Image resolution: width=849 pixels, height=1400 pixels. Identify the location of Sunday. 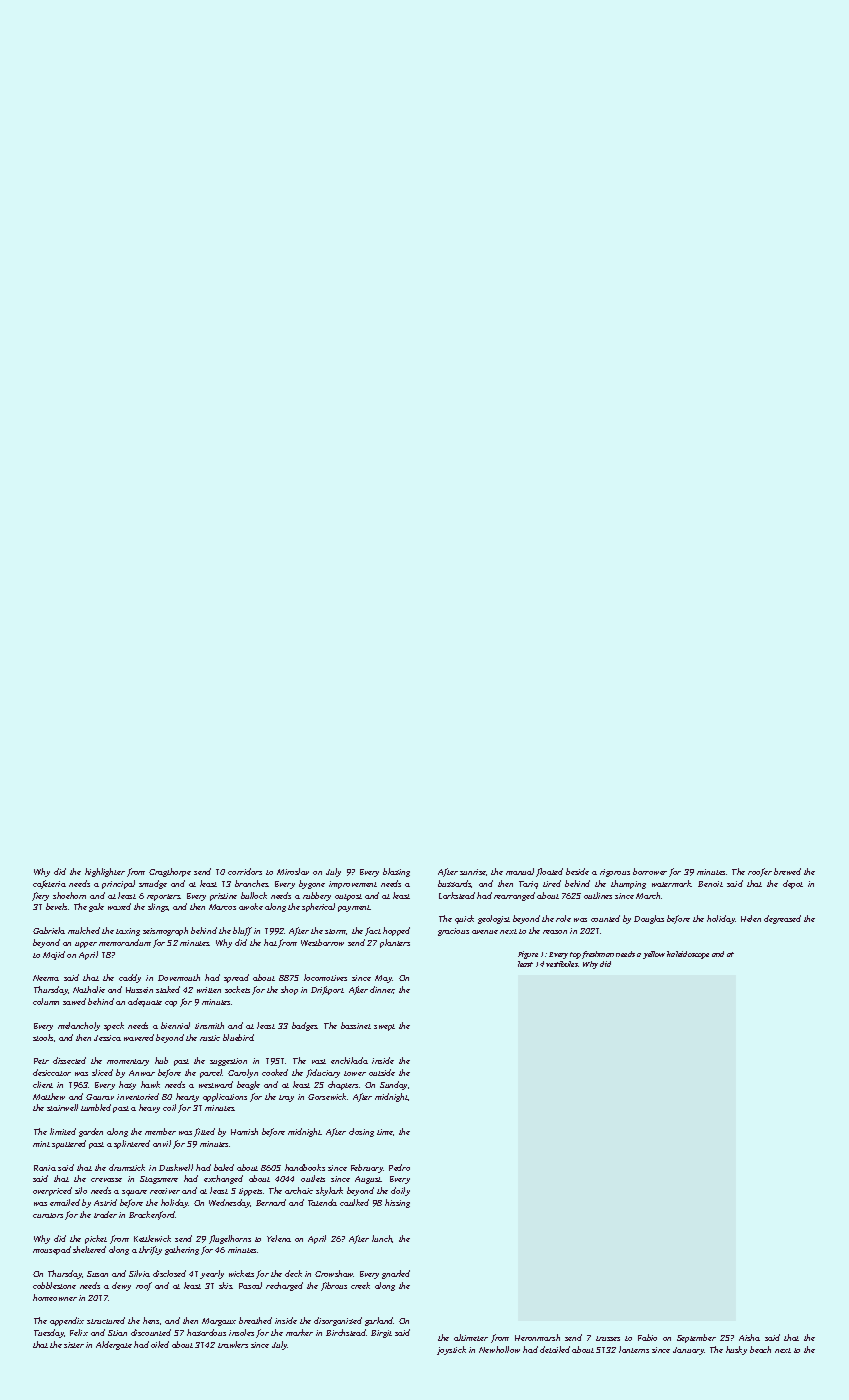
(393, 1085).
